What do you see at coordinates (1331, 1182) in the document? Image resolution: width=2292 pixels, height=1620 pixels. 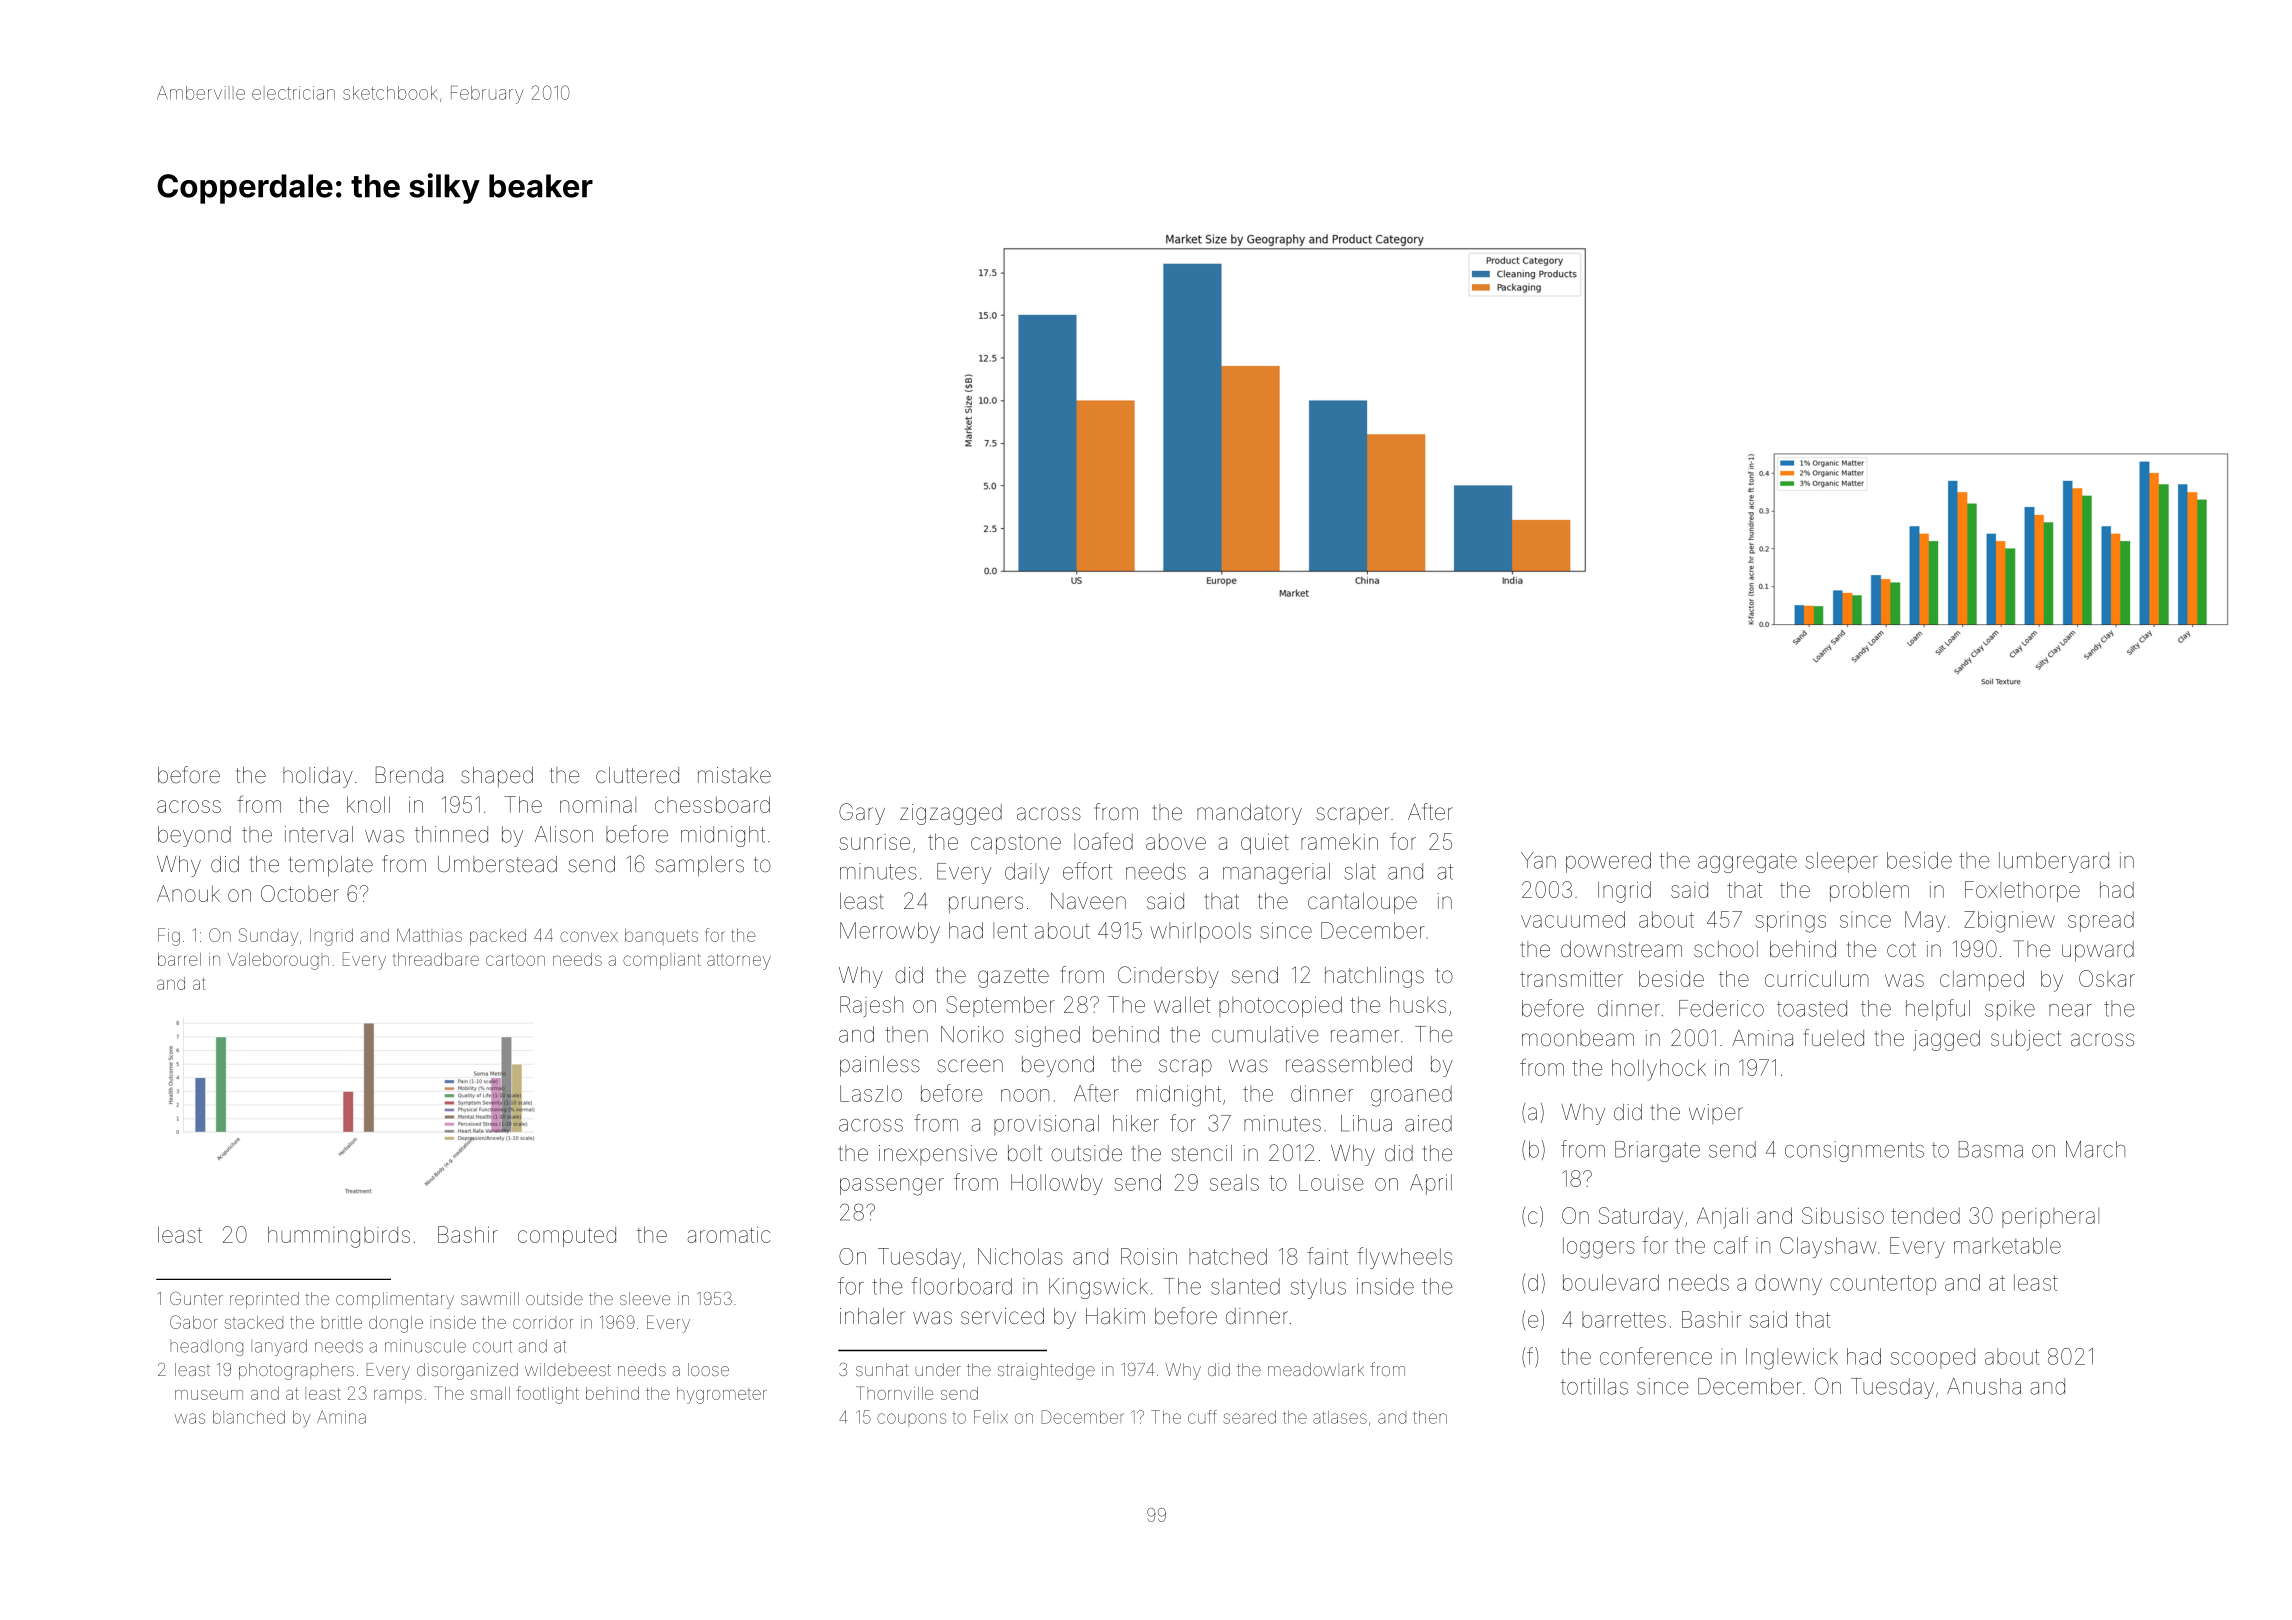 I see `Louise` at bounding box center [1331, 1182].
